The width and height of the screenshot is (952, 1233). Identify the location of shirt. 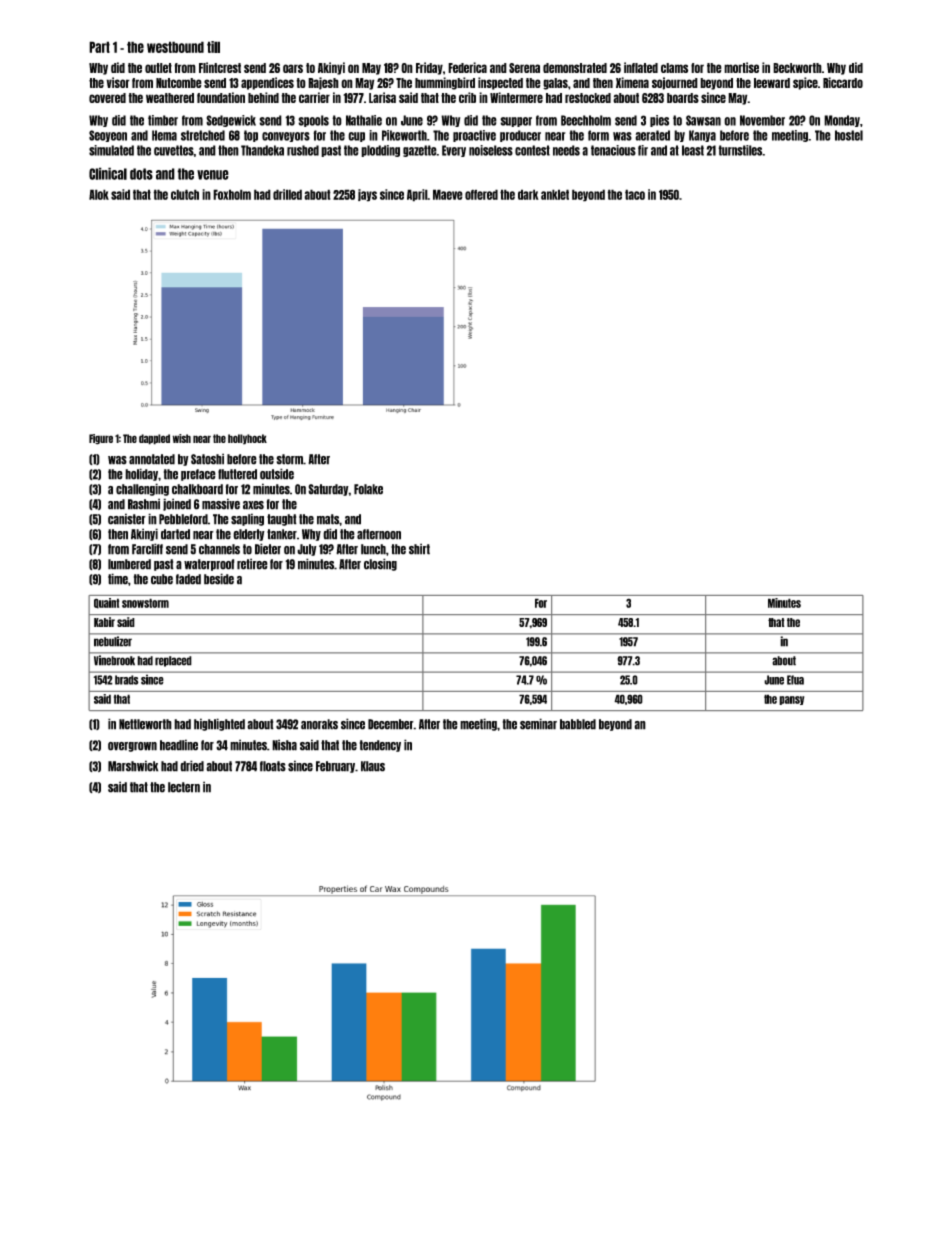
(419, 549).
